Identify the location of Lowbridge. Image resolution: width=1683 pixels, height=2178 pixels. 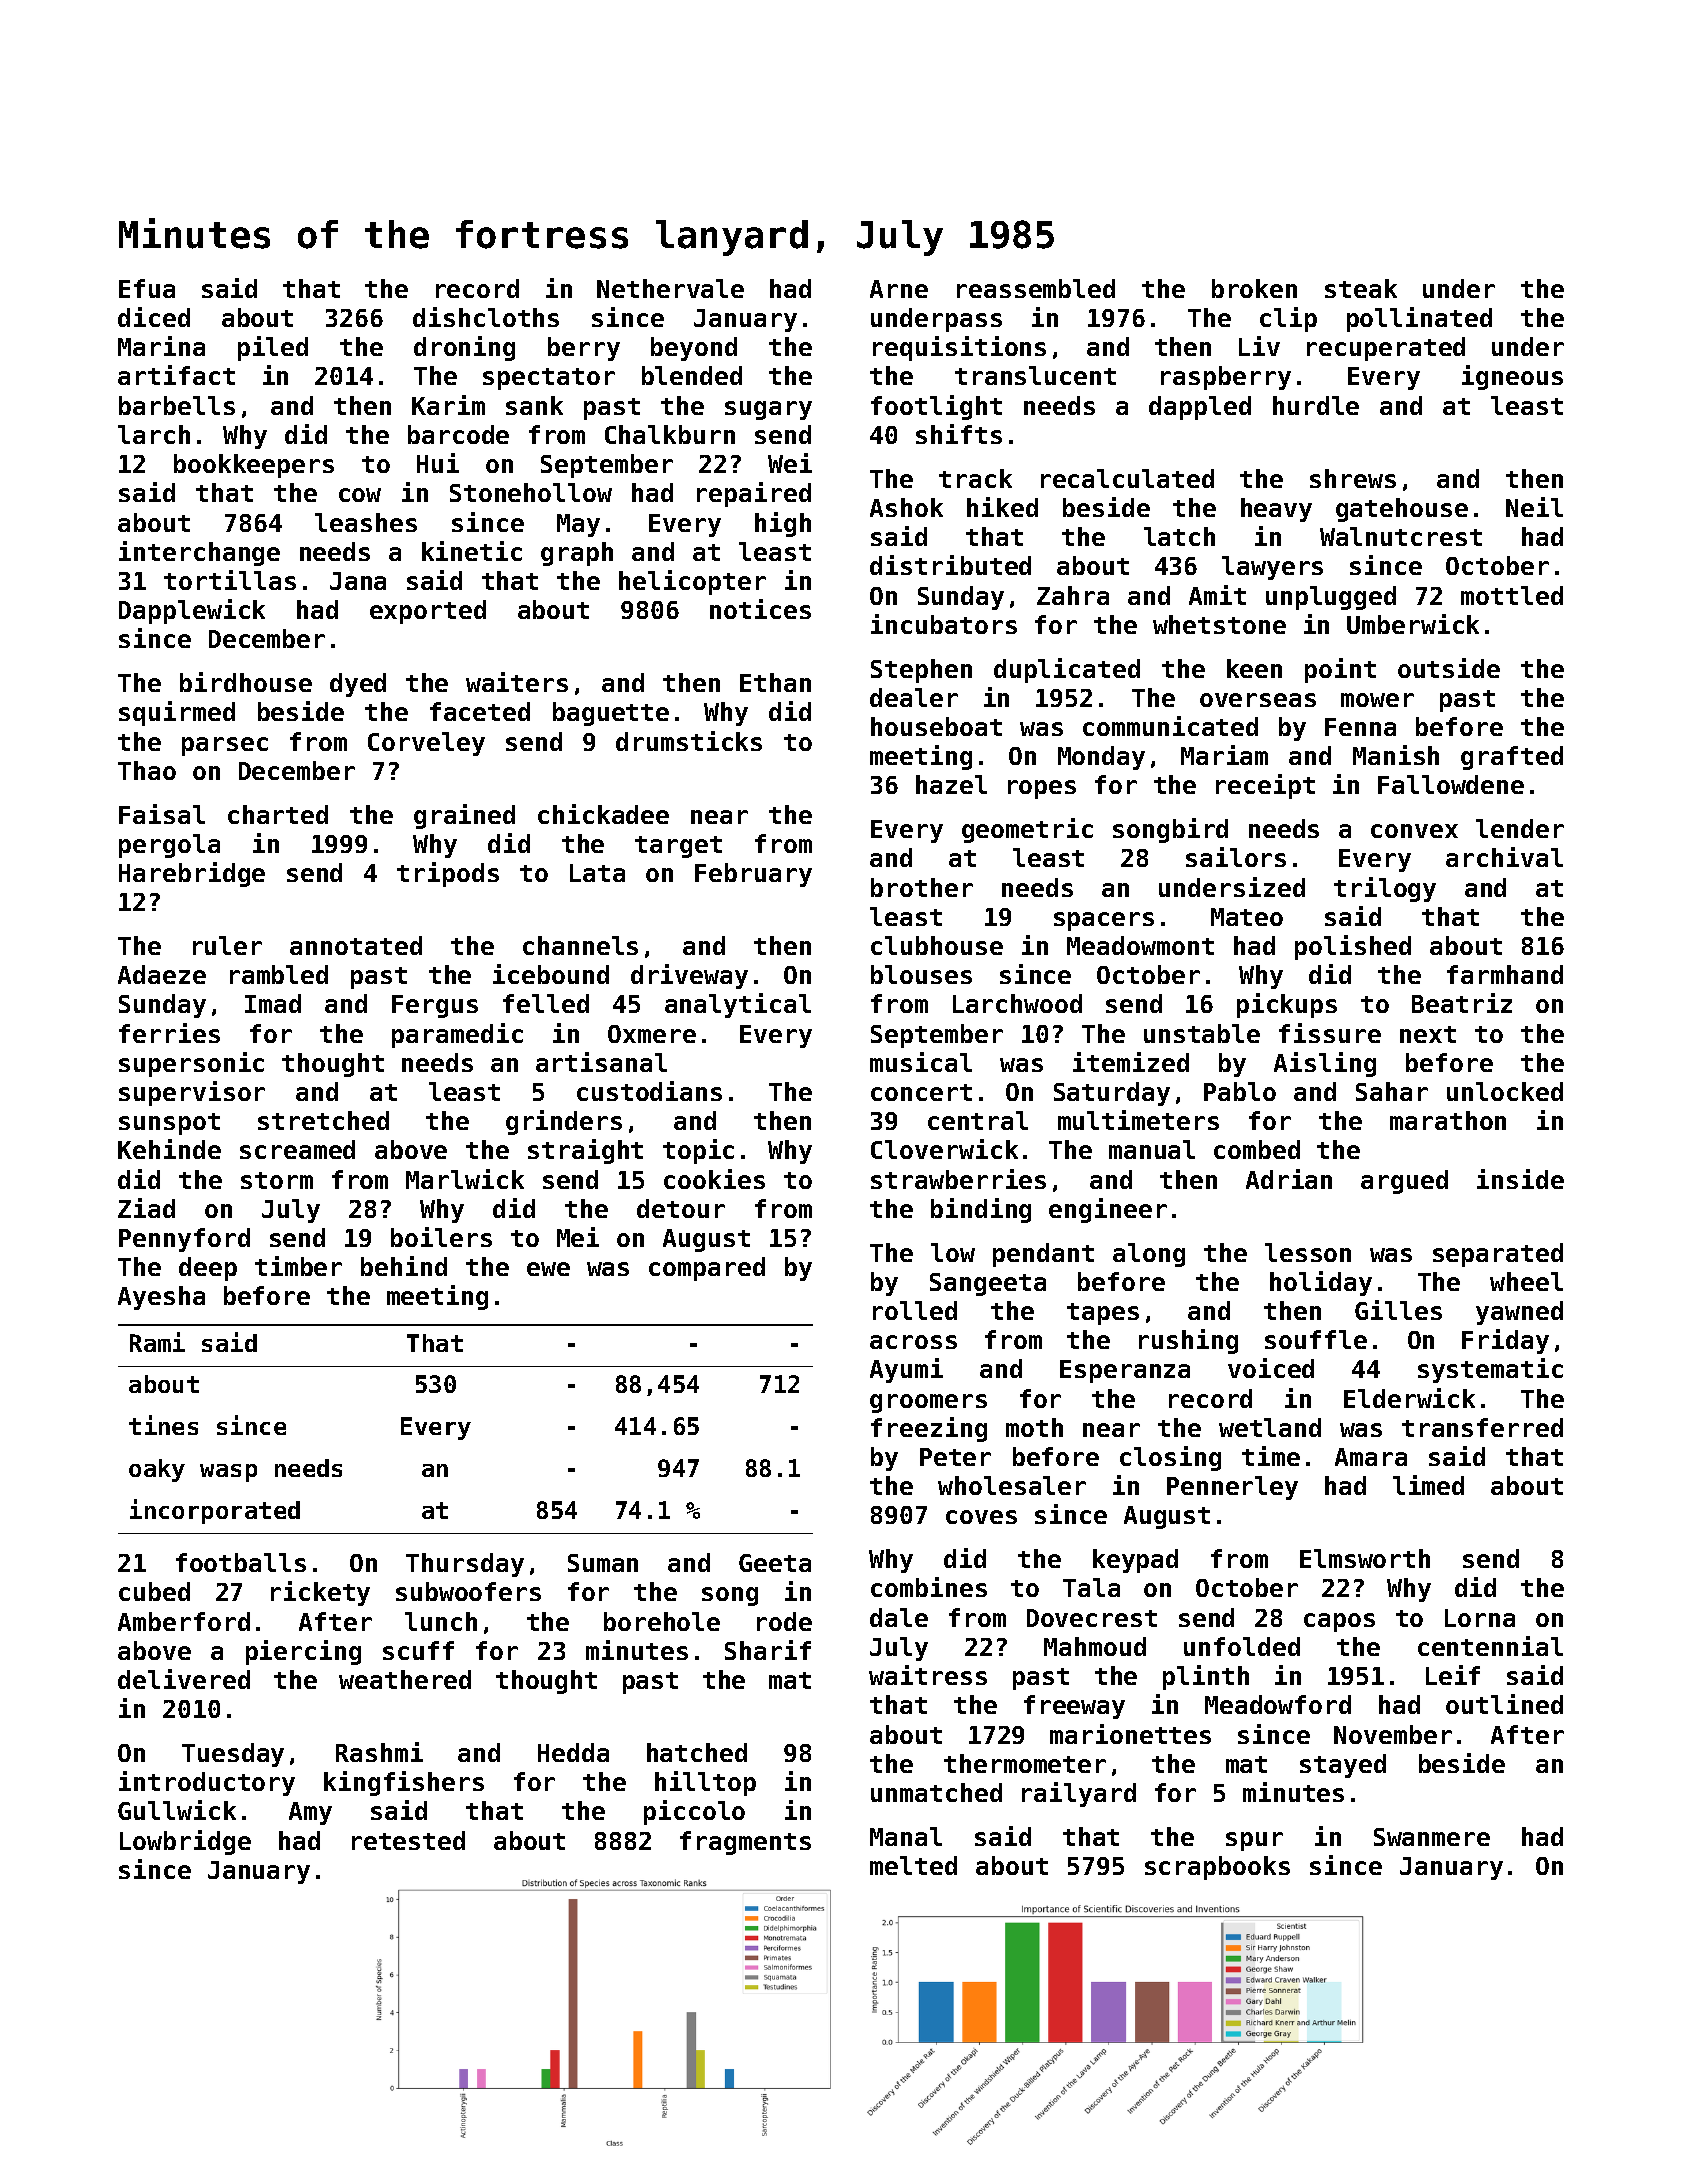
(185, 1842).
